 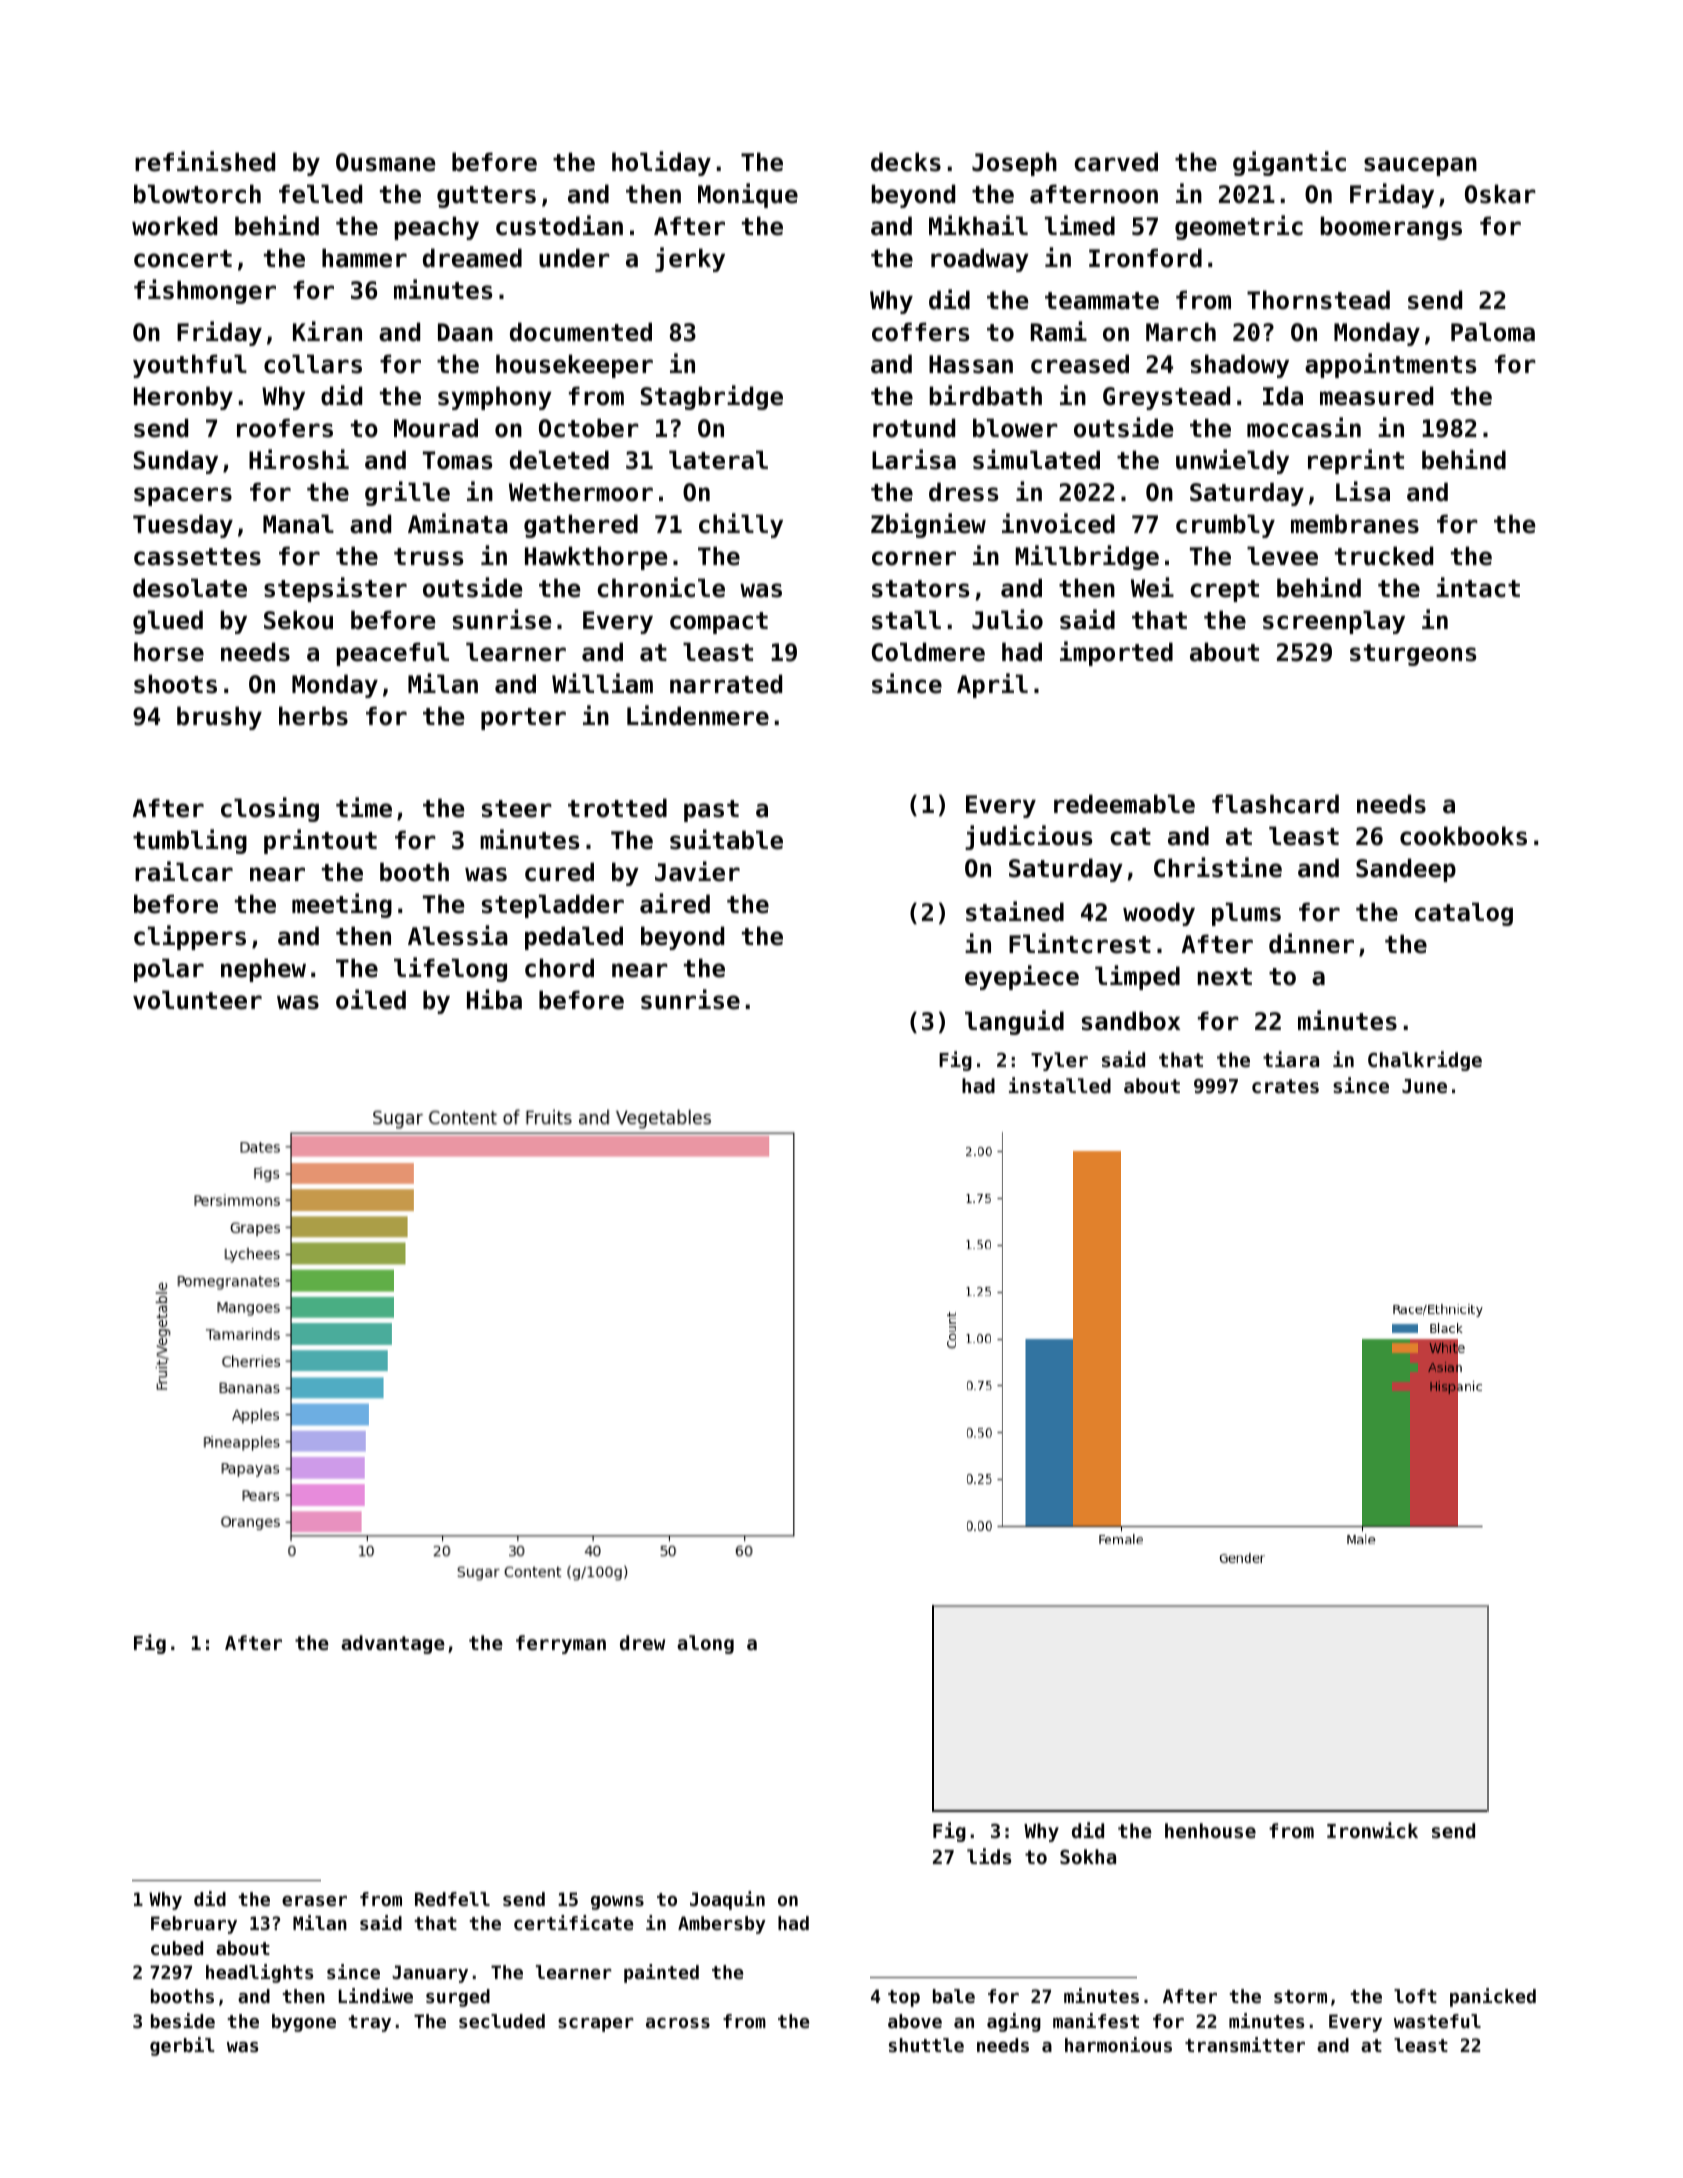 I want to click on Hiba, so click(x=494, y=999).
